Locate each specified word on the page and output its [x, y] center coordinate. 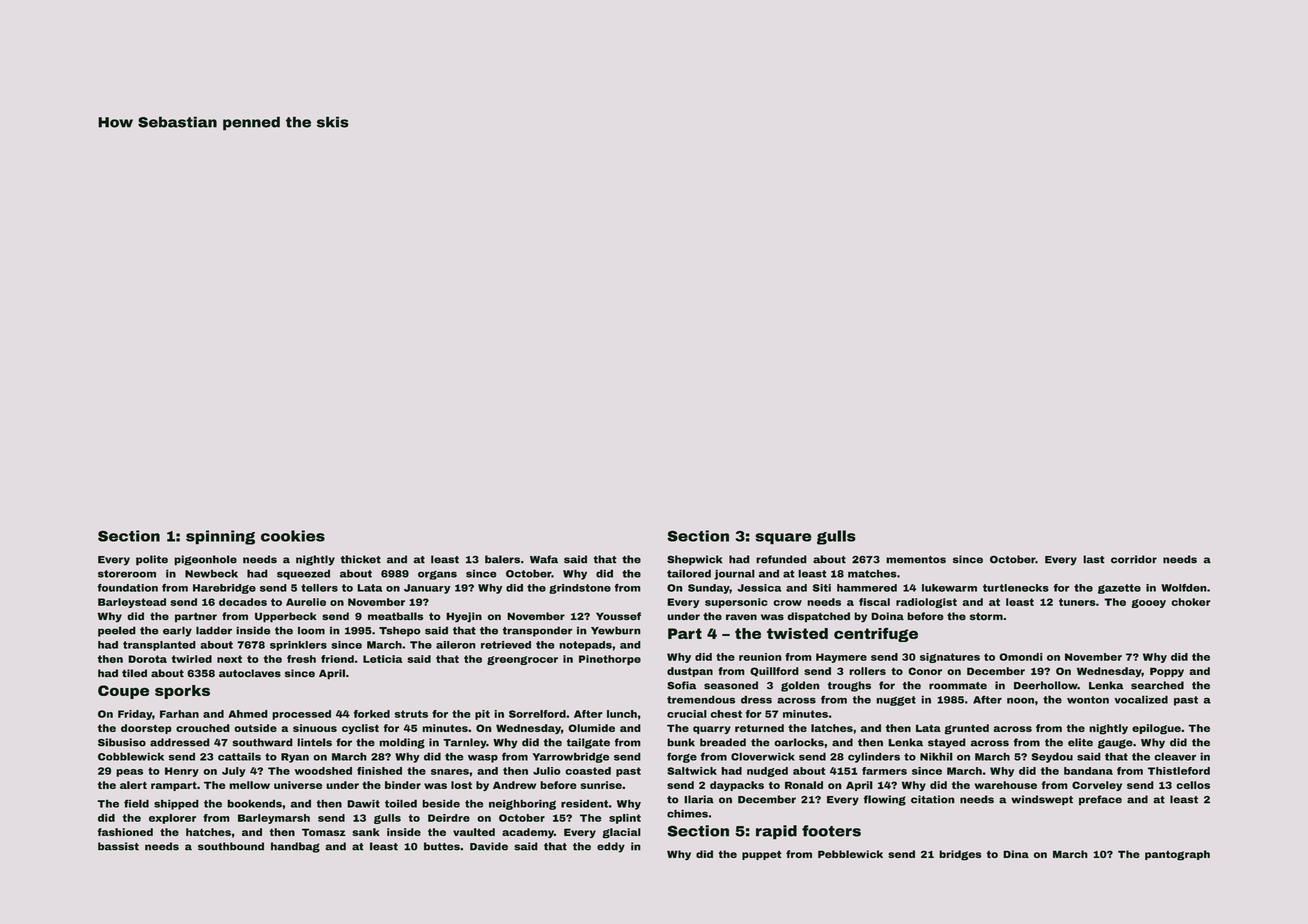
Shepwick [695, 560]
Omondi [1021, 657]
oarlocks [799, 742]
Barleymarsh [274, 819]
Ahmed [248, 714]
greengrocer [522, 660]
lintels [314, 742]
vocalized [1141, 699]
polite [152, 560]
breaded [723, 742]
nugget [896, 701]
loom [311, 631]
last [1094, 559]
